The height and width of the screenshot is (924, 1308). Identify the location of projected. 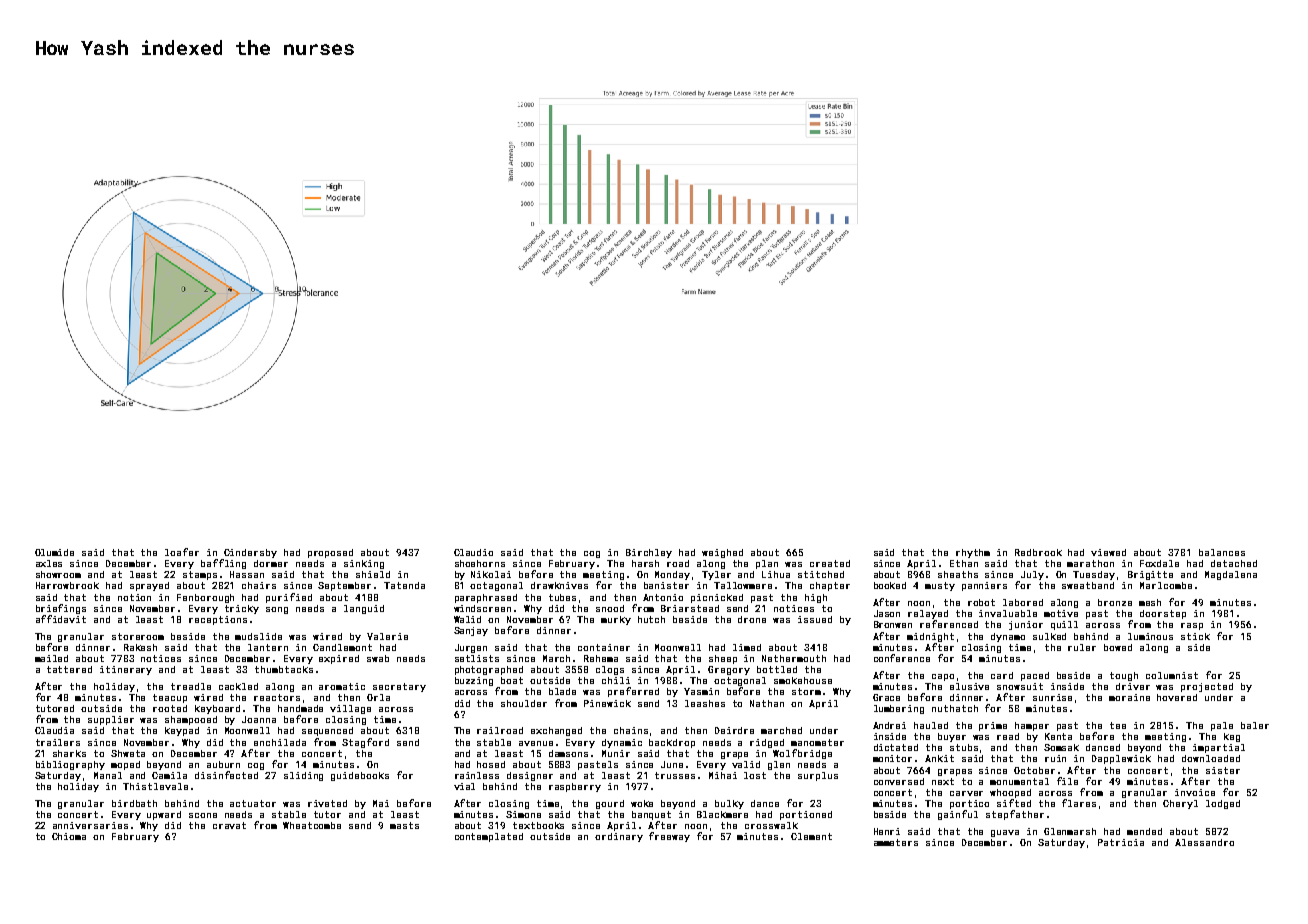
(1207, 687).
